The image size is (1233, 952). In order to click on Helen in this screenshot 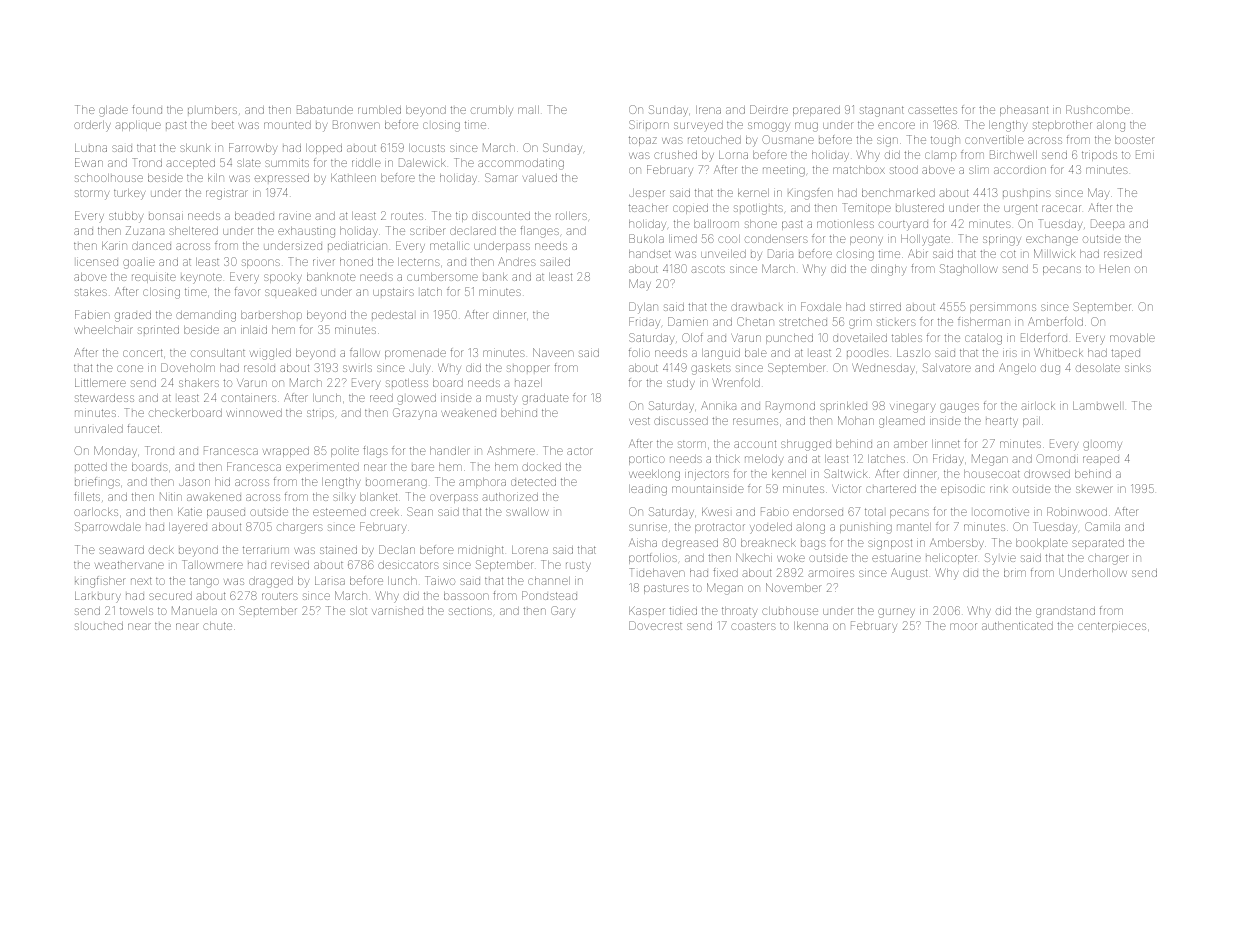, I will do `click(1115, 269)`.
